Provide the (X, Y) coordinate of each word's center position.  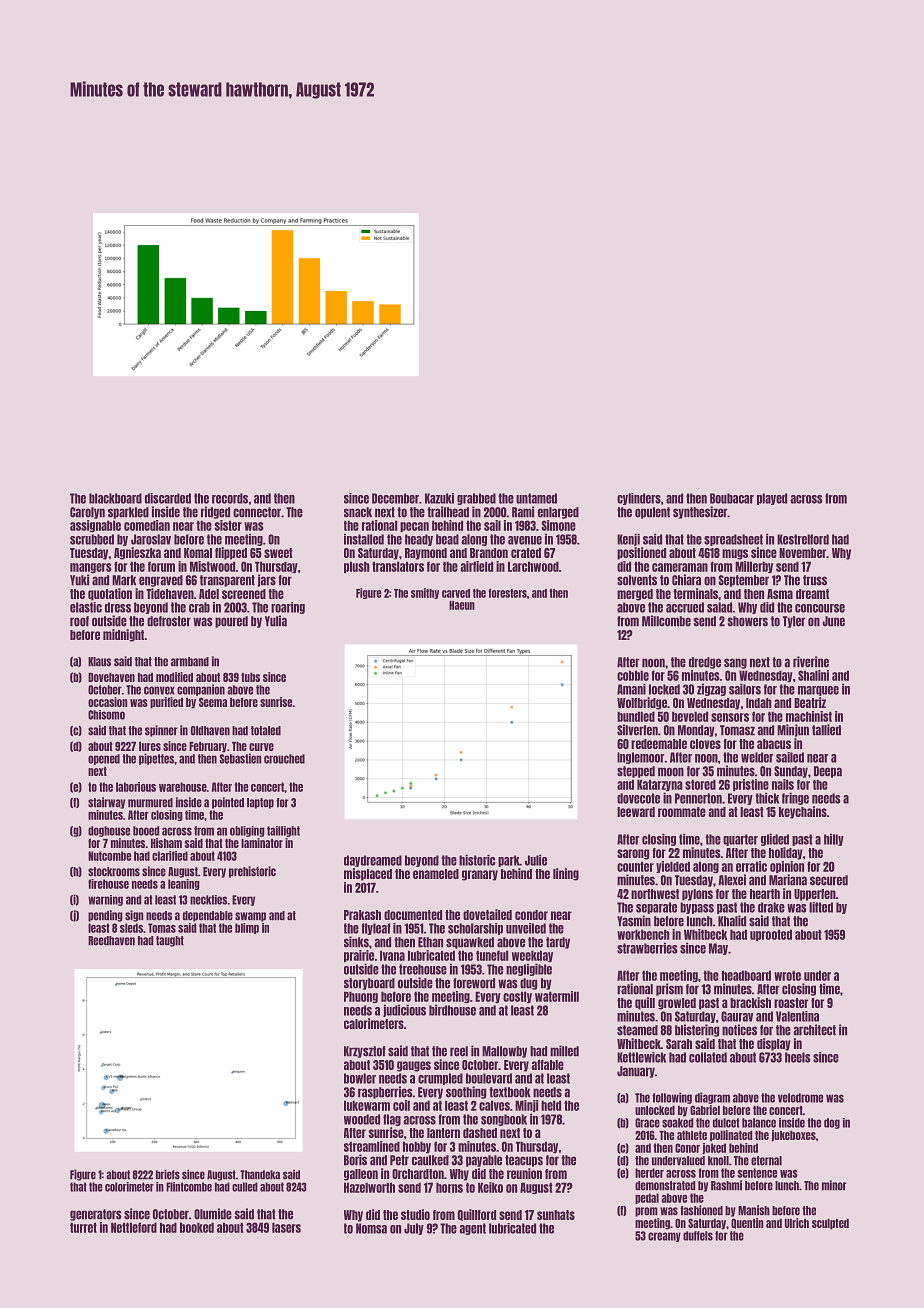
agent (473, 1229)
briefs (168, 1174)
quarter (740, 840)
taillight (283, 831)
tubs (250, 677)
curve (261, 747)
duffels (698, 1236)
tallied (826, 730)
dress (118, 607)
